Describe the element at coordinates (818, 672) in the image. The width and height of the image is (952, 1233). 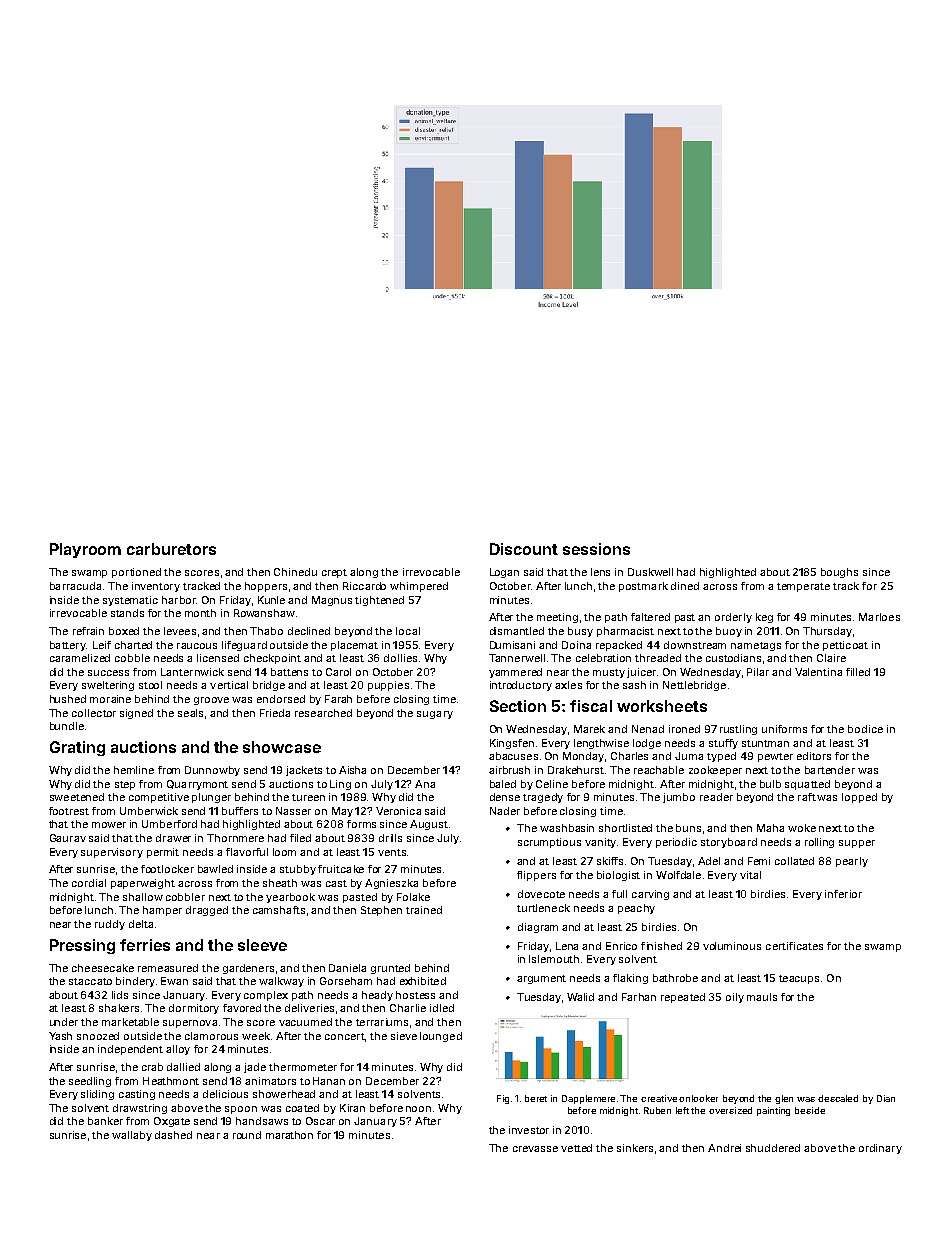
I see `Valentina` at that location.
